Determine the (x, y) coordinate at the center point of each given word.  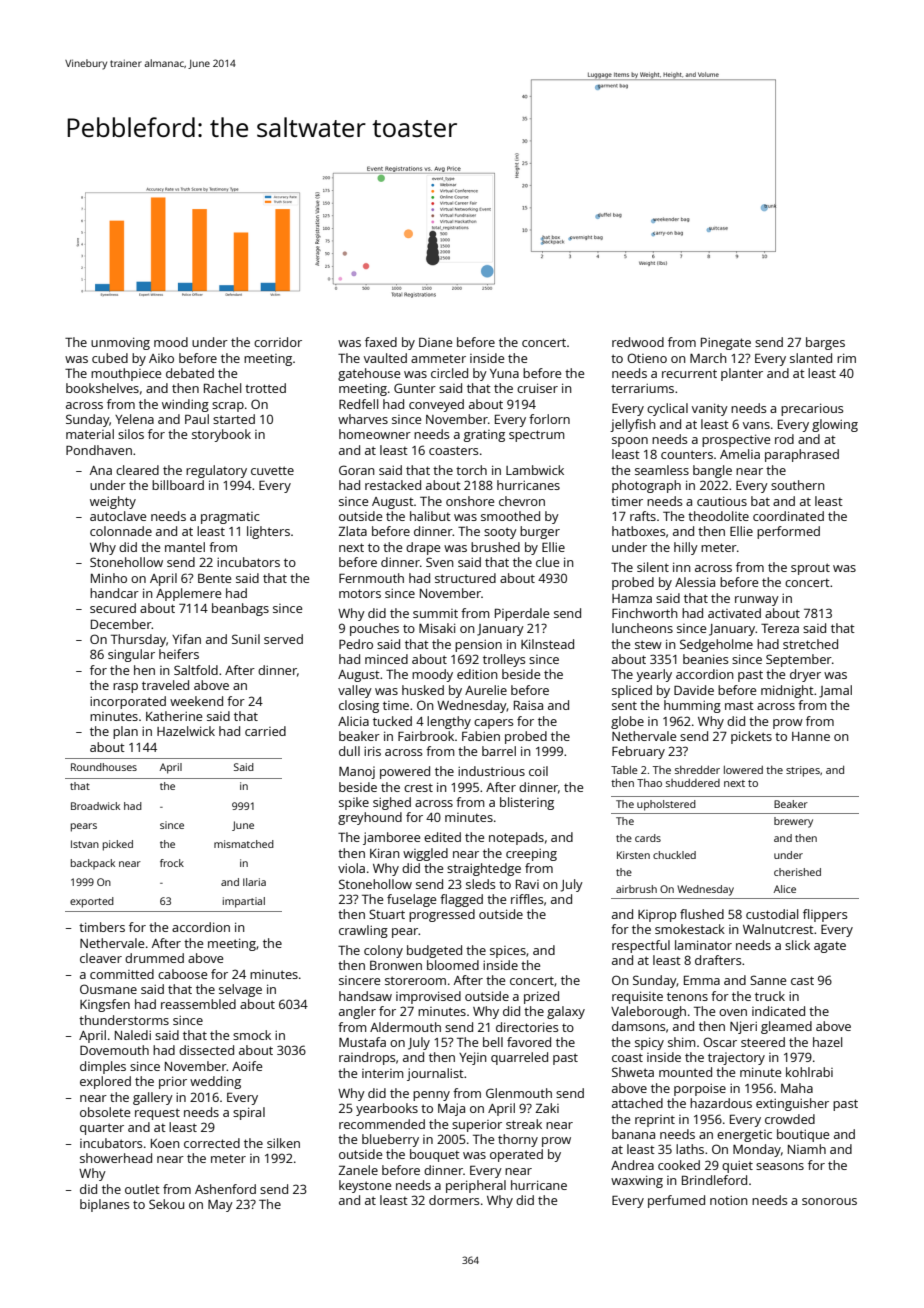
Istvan (85, 844)
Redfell (358, 404)
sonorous (829, 1201)
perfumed (676, 1201)
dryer (805, 675)
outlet (142, 1189)
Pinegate (726, 344)
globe (627, 722)
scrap (228, 407)
